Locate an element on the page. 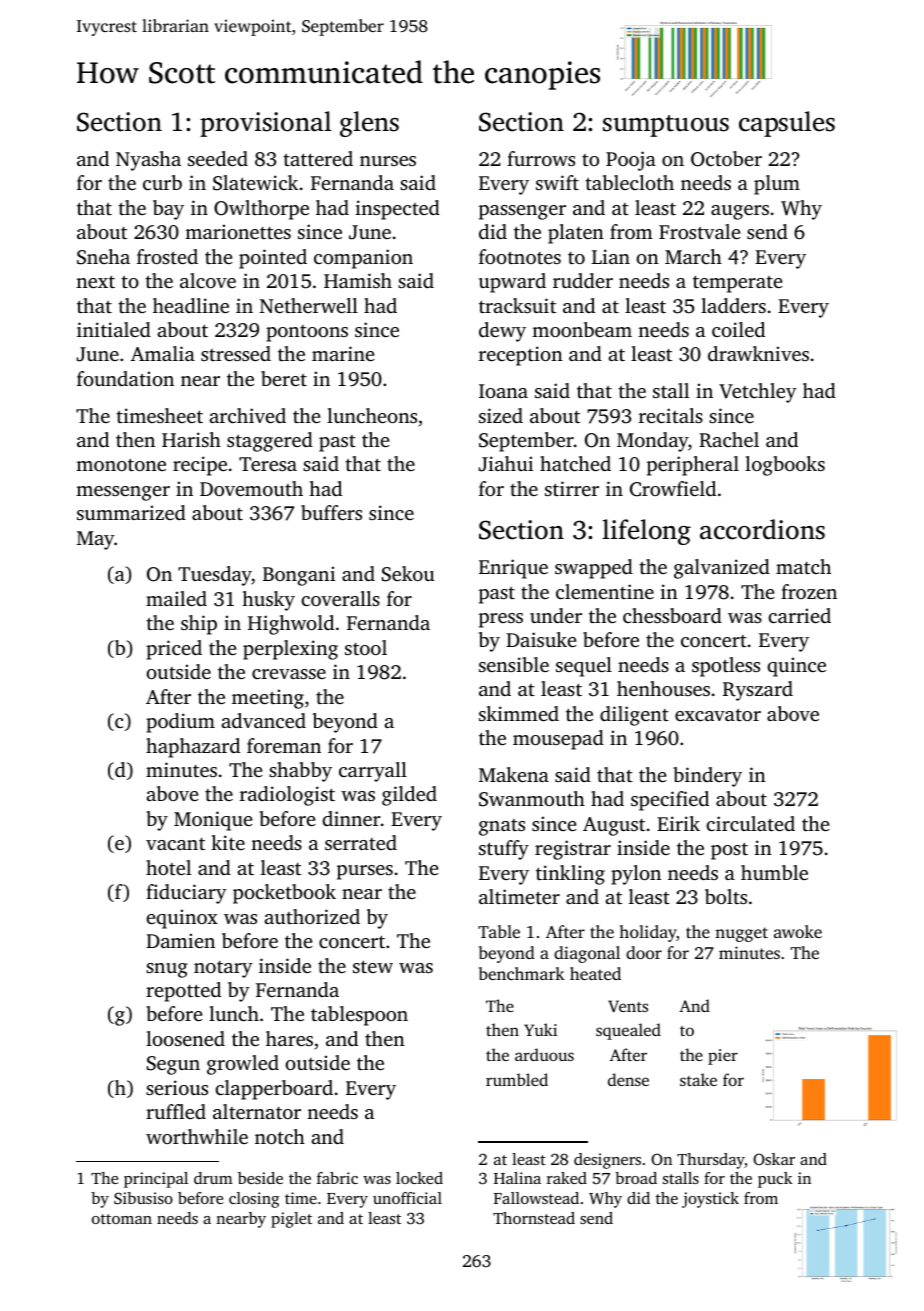 This image has height=1311, width=924. ladders is located at coordinates (733, 305).
